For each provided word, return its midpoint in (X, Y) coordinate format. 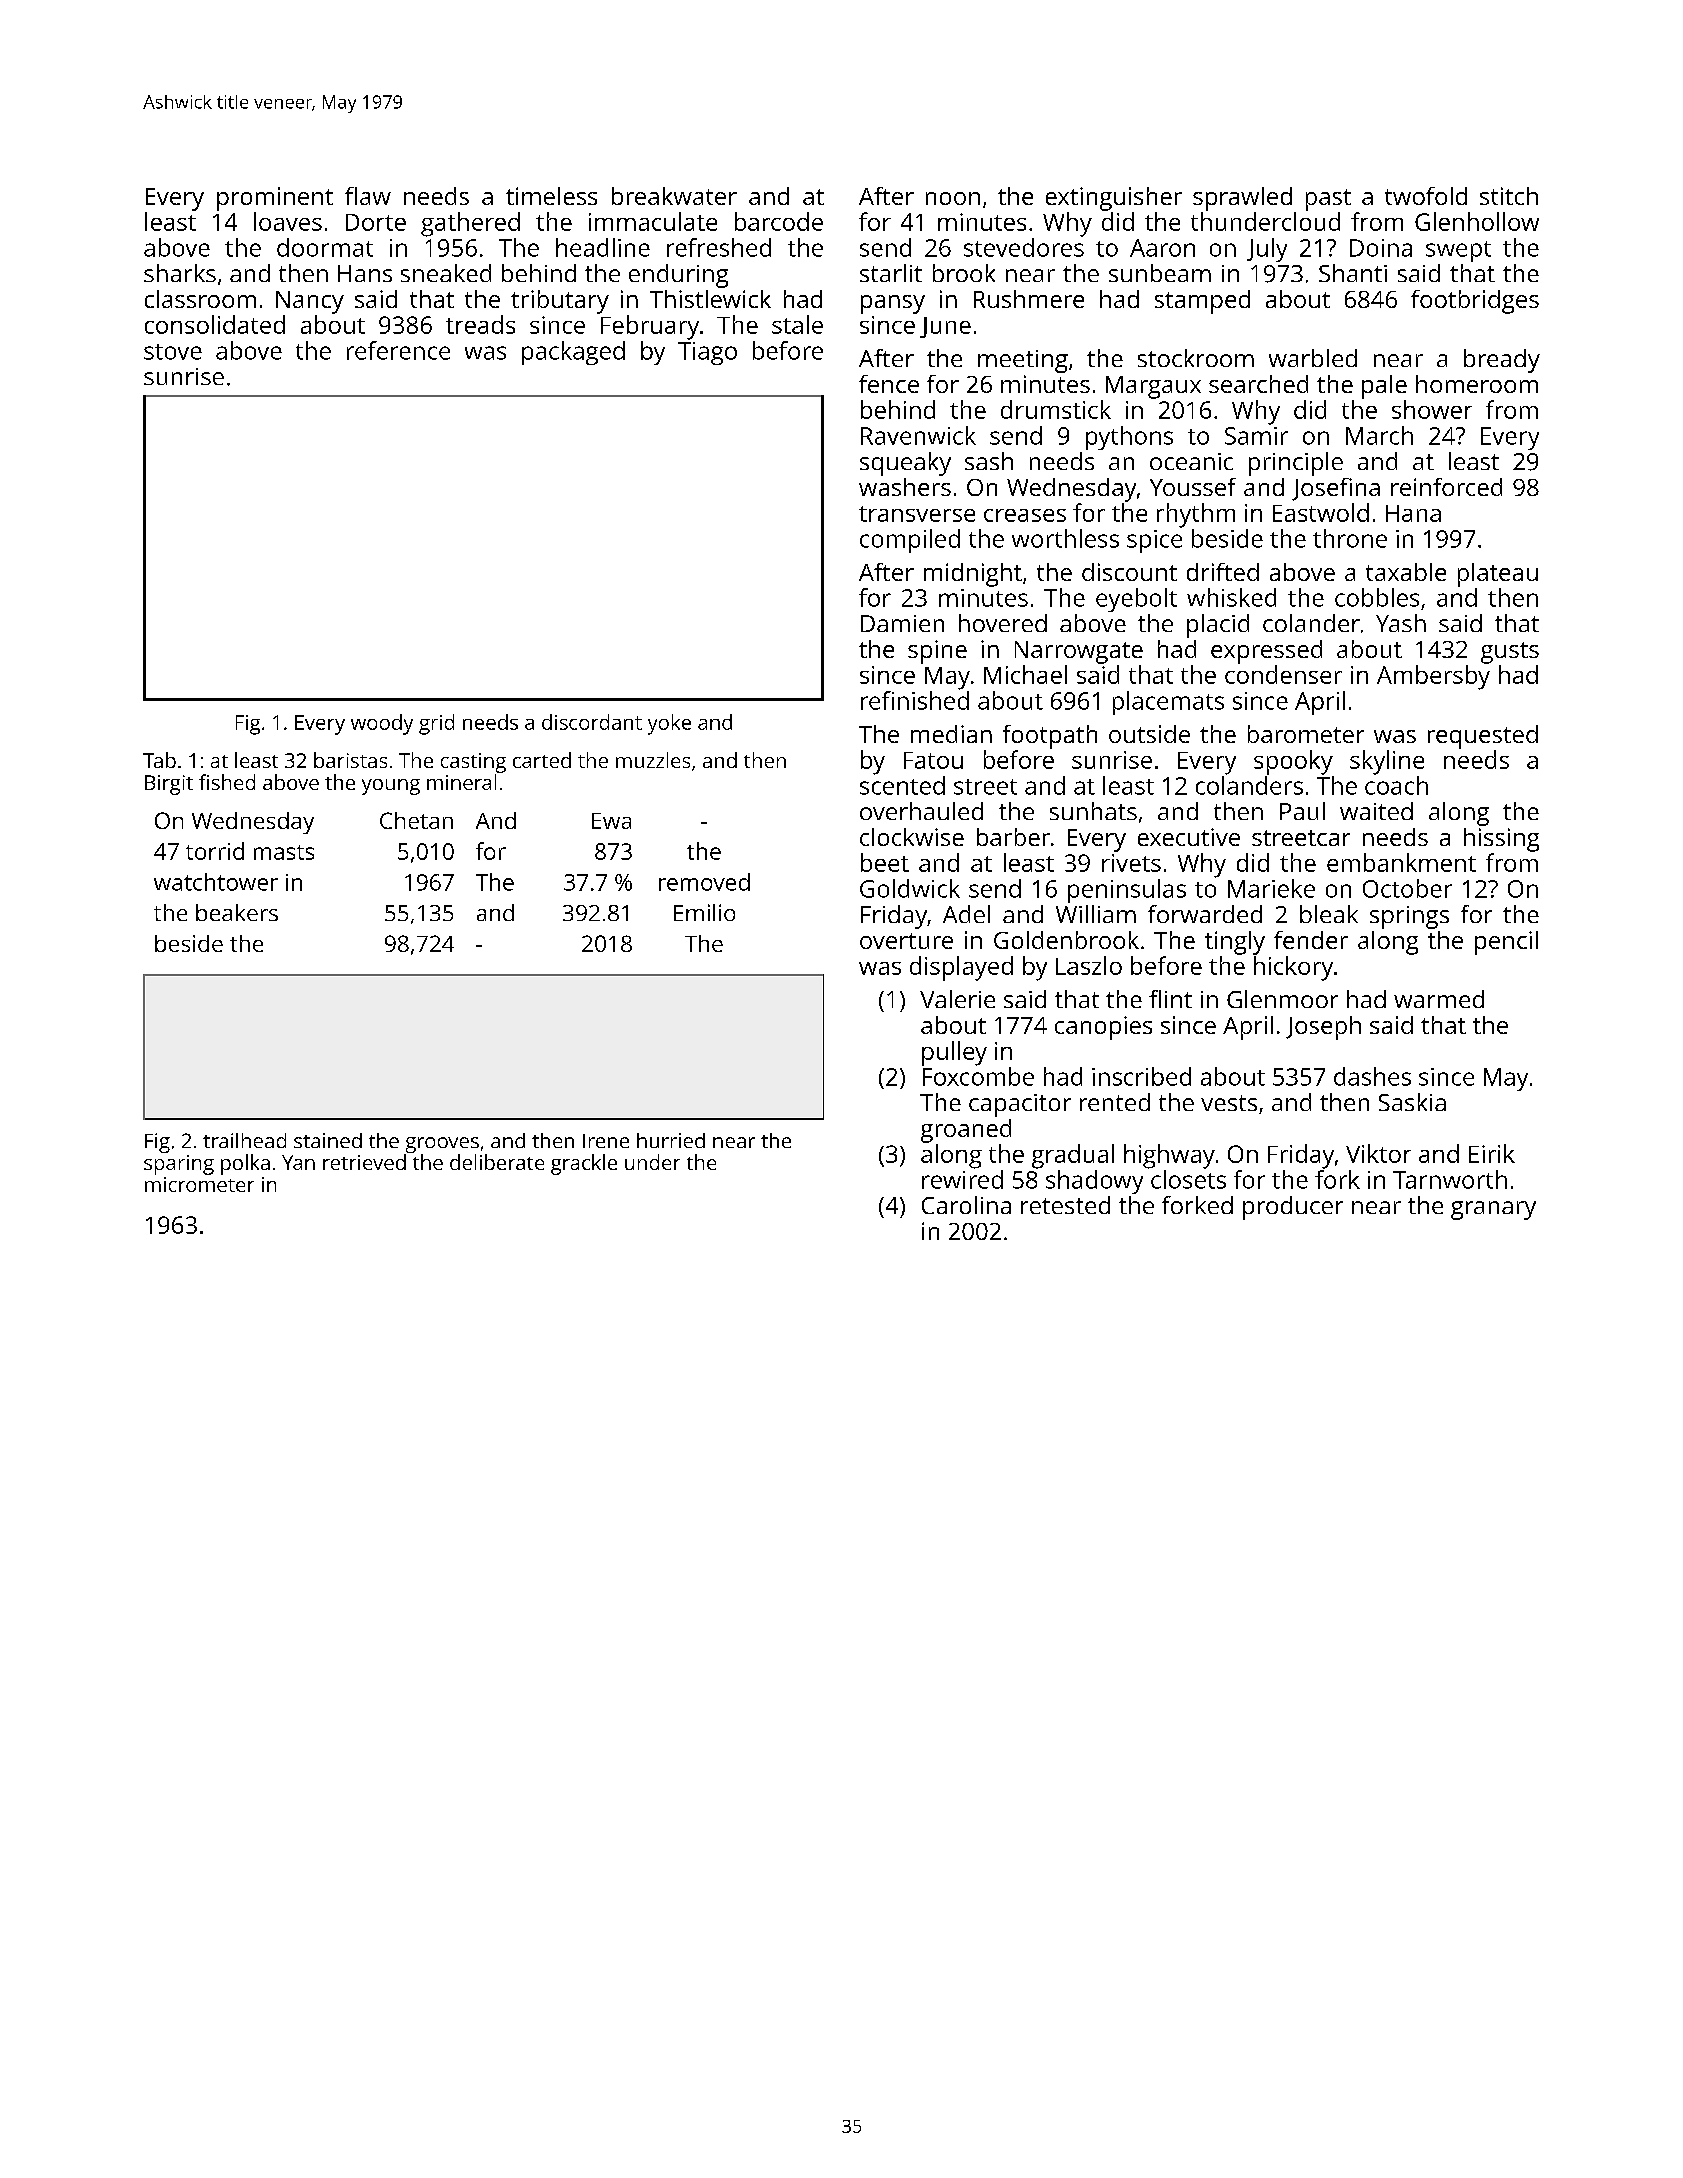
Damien (902, 623)
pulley (954, 1053)
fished (227, 782)
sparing (179, 1165)
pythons (1129, 438)
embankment (1401, 862)
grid (436, 724)
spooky (1293, 762)
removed (704, 882)
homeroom (1477, 384)
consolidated (215, 324)
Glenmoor (1282, 999)
